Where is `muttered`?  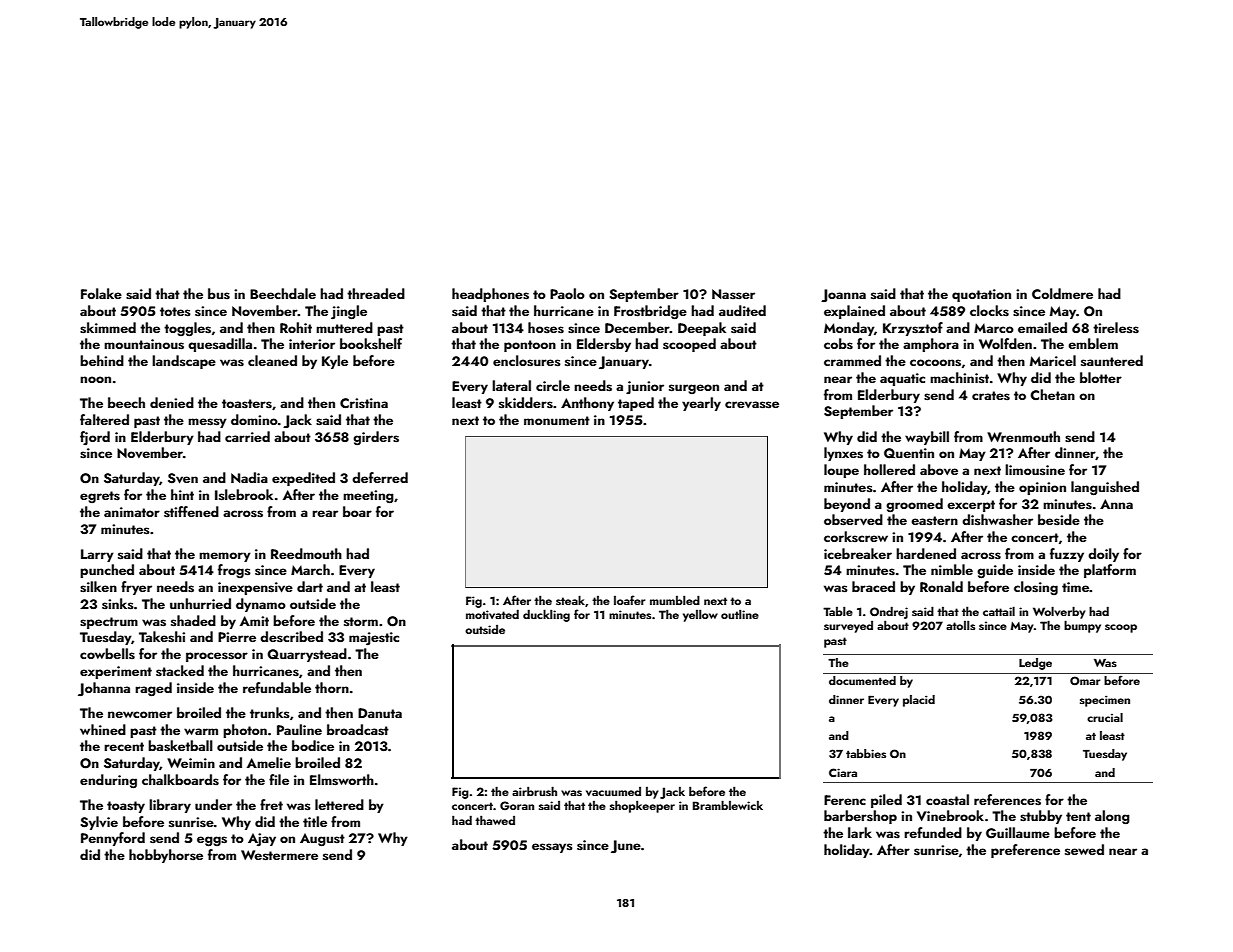
muttered is located at coordinates (344, 327).
